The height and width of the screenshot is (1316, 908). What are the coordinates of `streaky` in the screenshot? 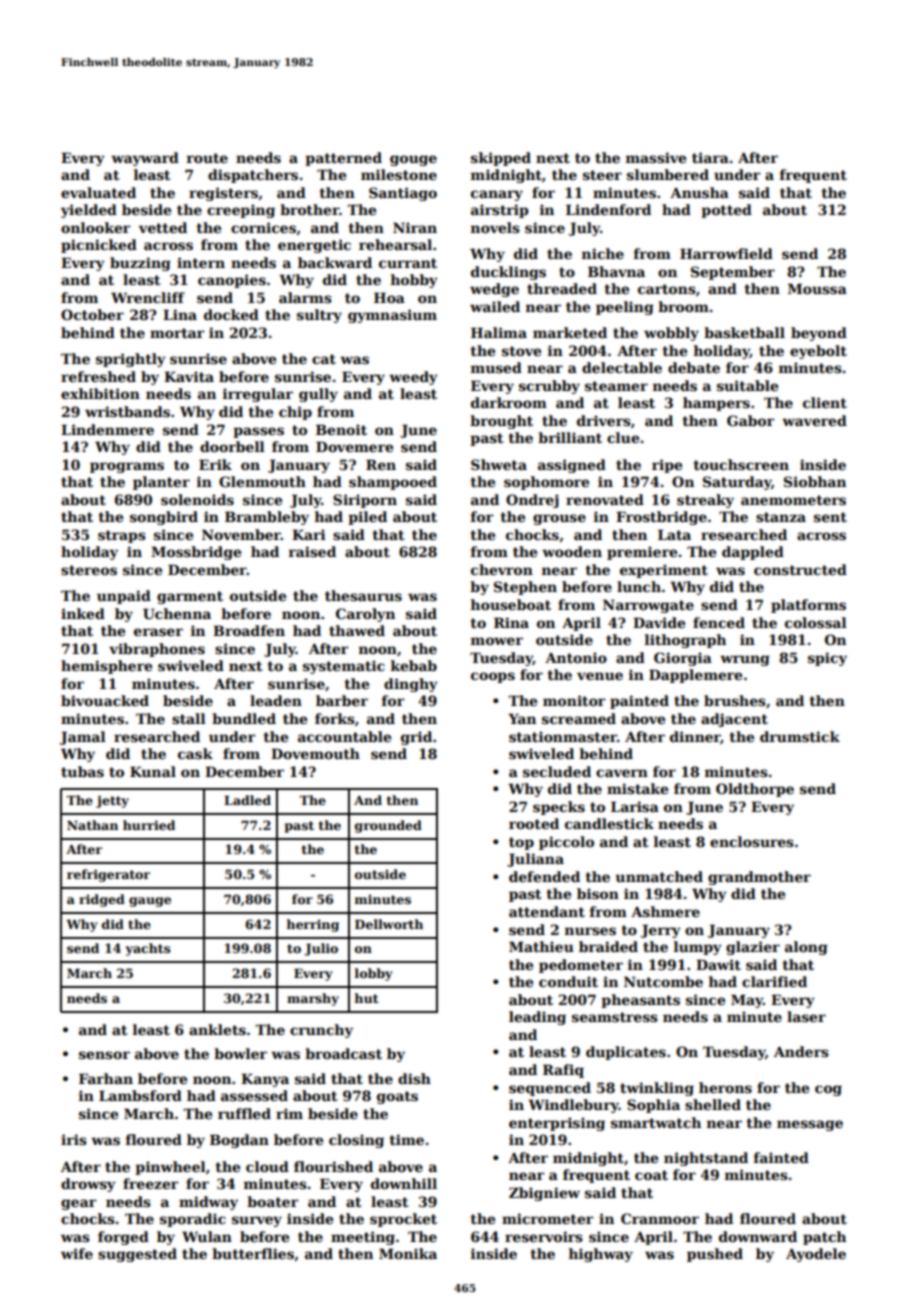 It's located at (705, 501).
